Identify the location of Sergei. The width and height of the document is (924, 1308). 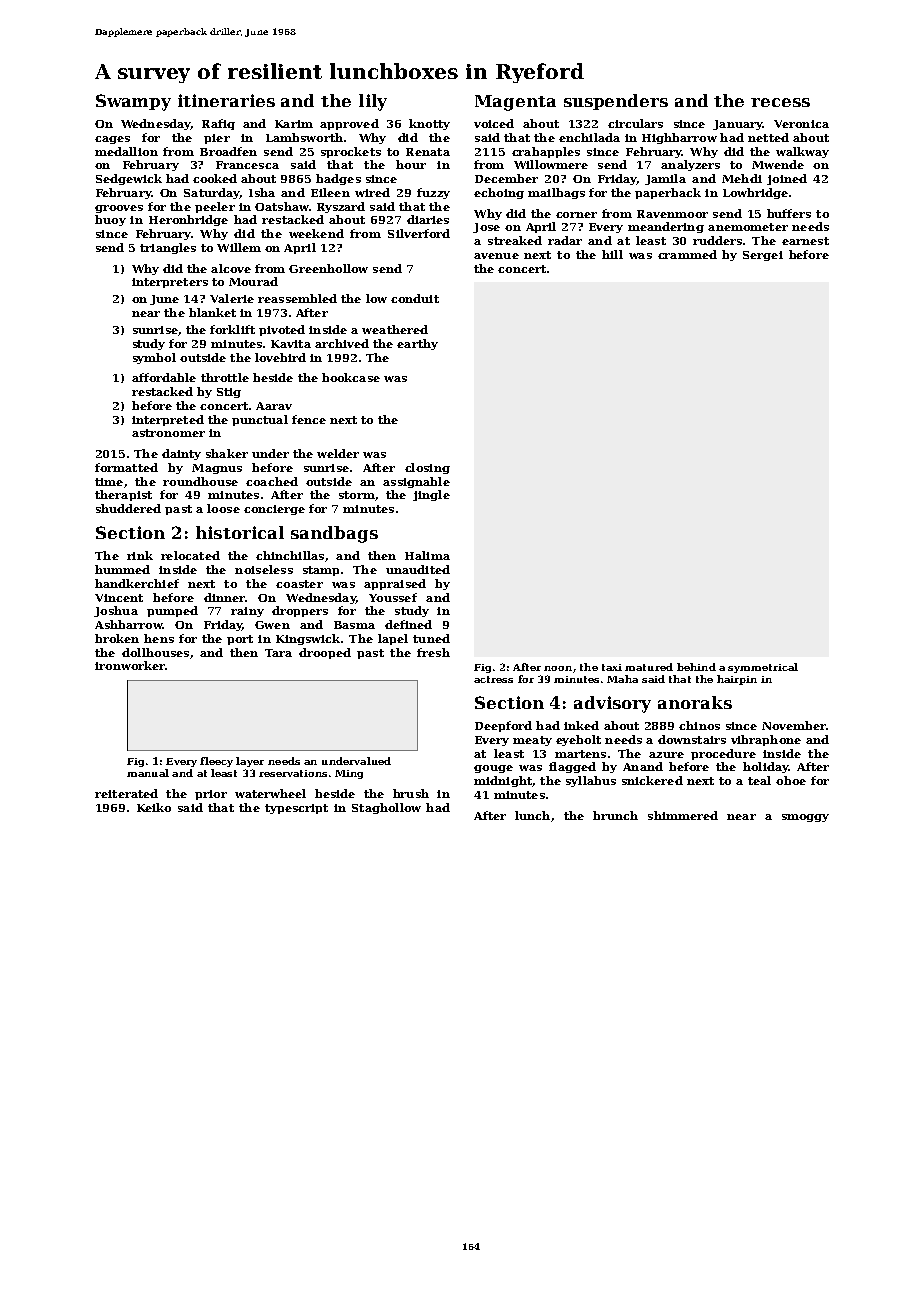
(763, 256).
